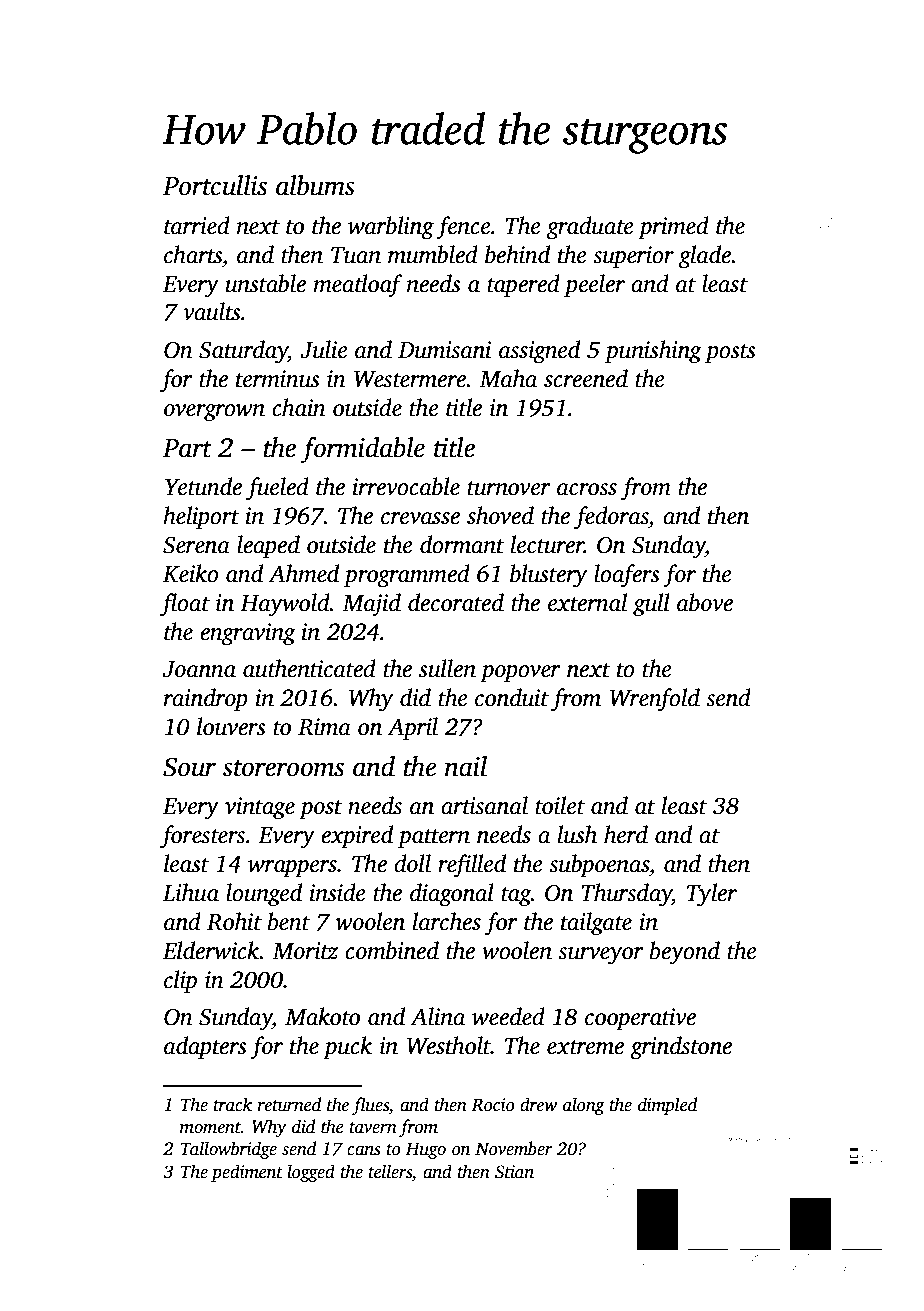 Image resolution: width=924 pixels, height=1311 pixels. What do you see at coordinates (705, 257) in the screenshot?
I see `glade` at bounding box center [705, 257].
